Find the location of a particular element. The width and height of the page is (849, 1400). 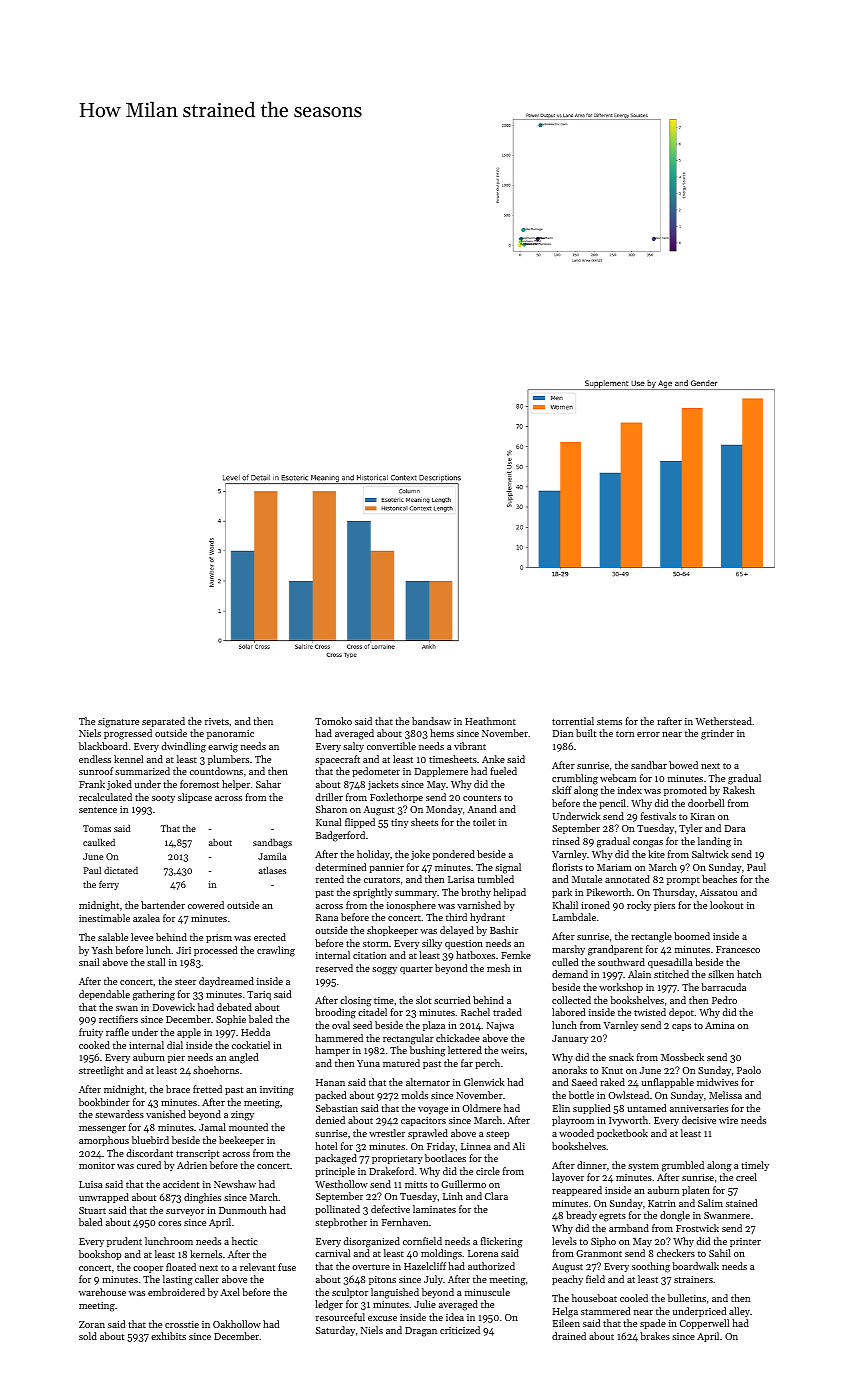

traded is located at coordinates (507, 1012).
